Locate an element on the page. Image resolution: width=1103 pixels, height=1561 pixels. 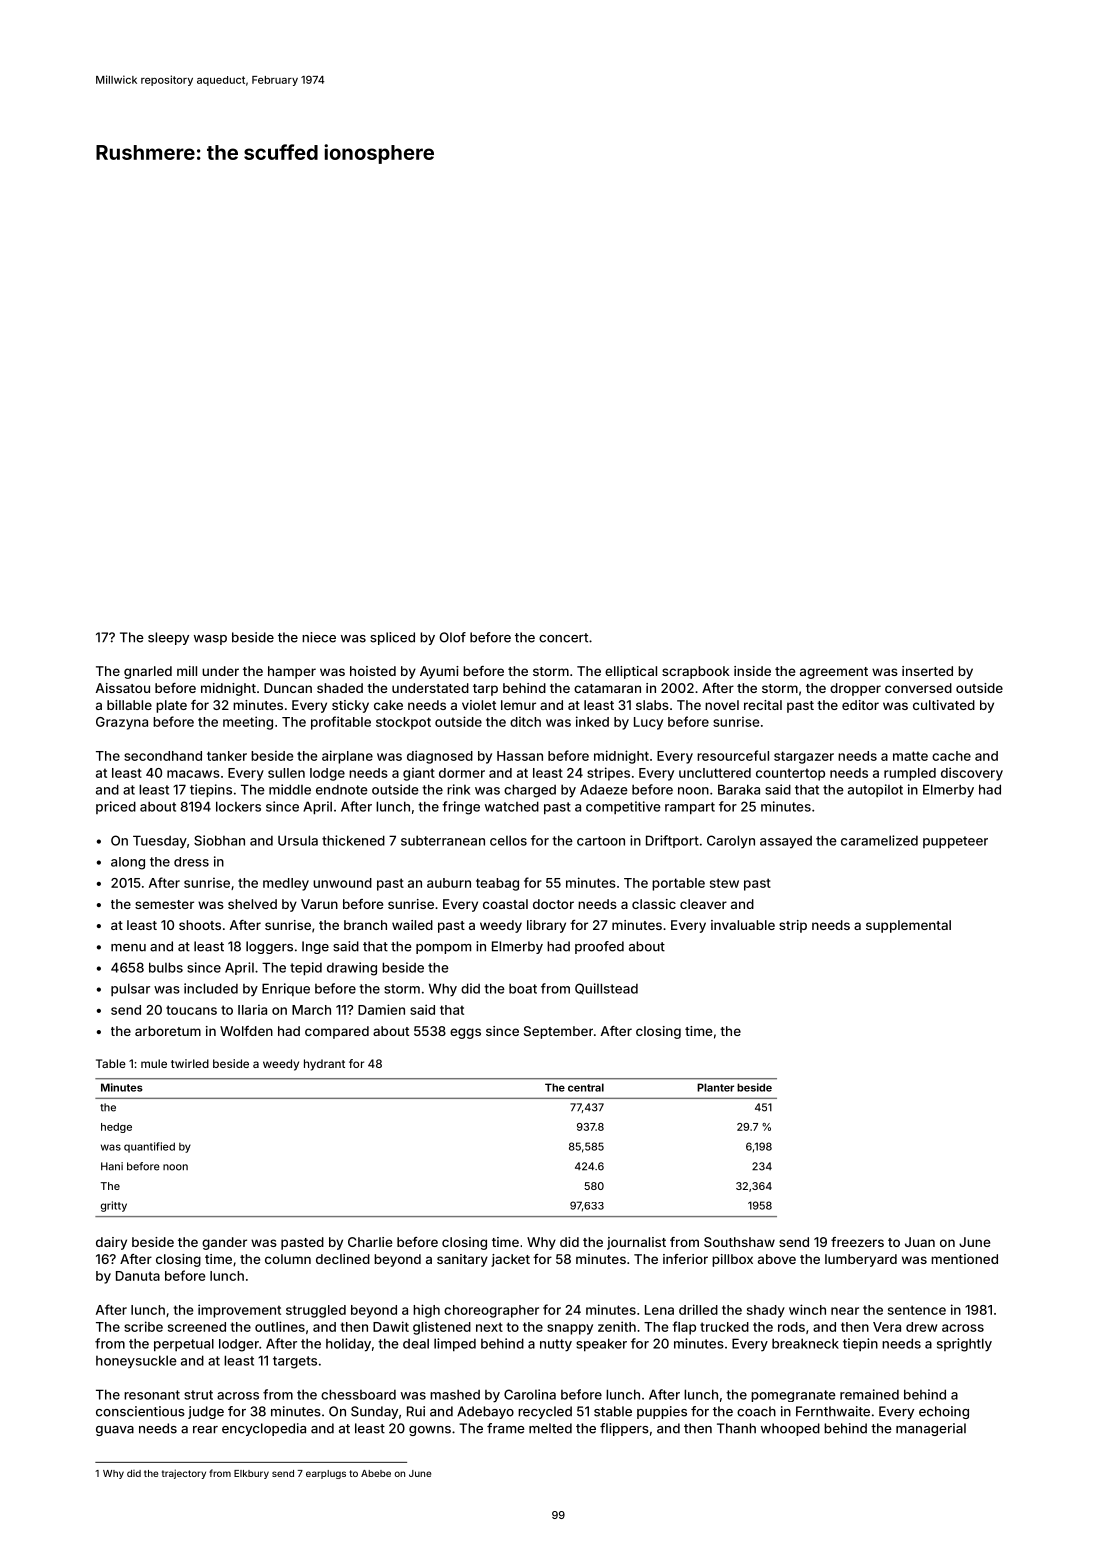
Juan is located at coordinates (920, 1242).
